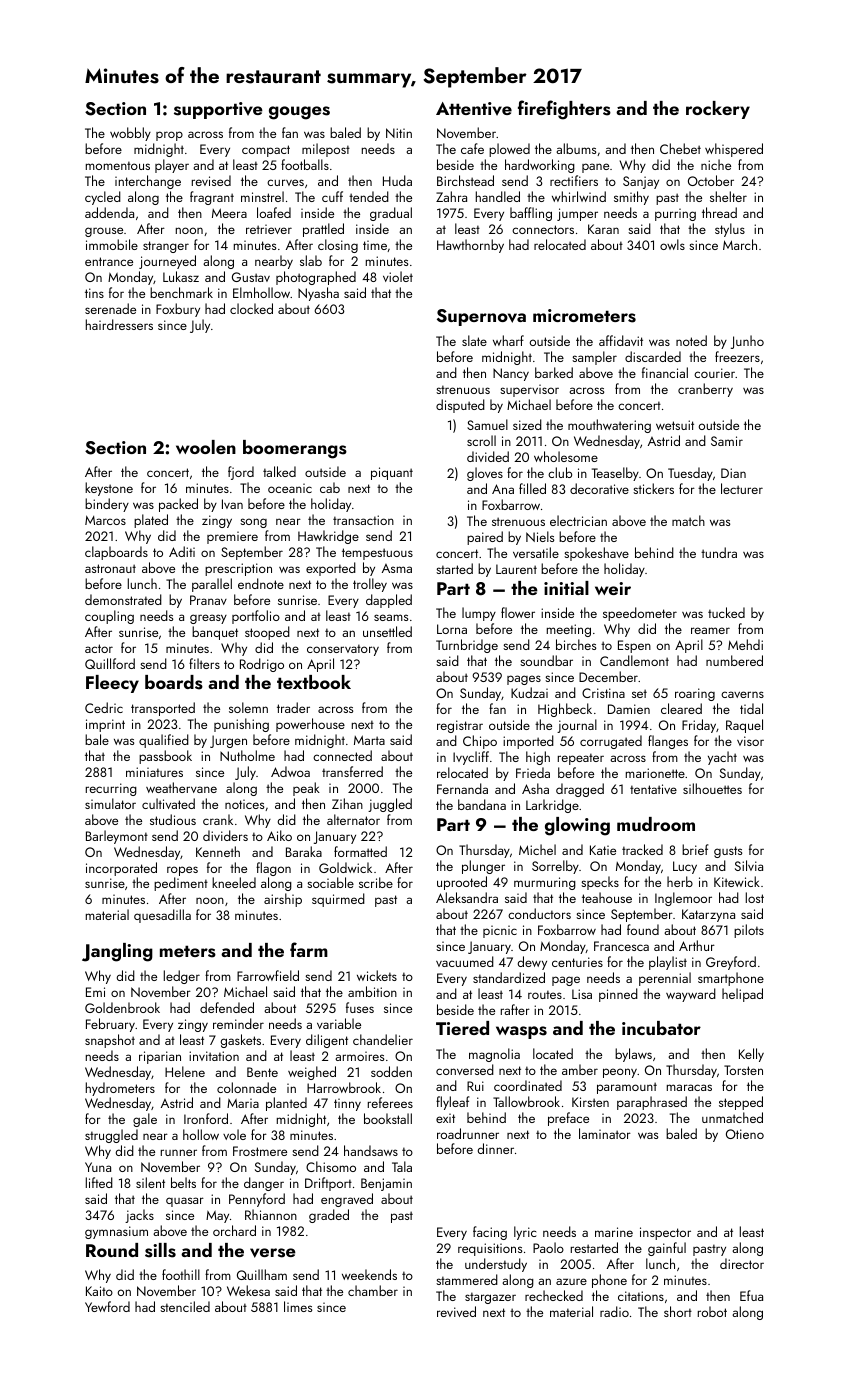 This screenshot has width=849, height=1400. Describe the element at coordinates (462, 1028) in the screenshot. I see `Tiered` at that location.
